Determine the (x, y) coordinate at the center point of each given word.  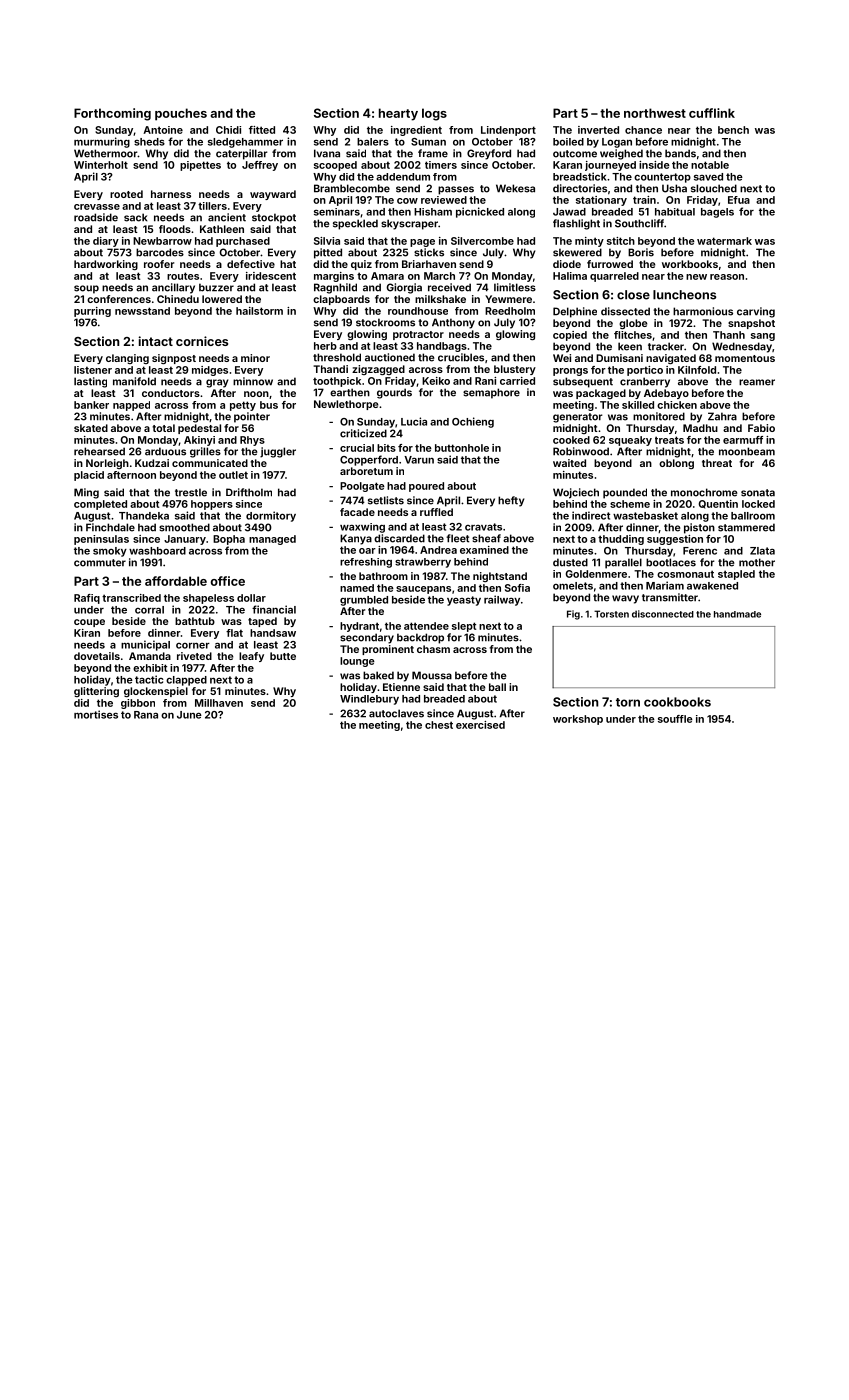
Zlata (762, 551)
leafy (251, 657)
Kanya (356, 539)
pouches (181, 114)
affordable (176, 581)
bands (680, 153)
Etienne (401, 687)
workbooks (690, 264)
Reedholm (510, 311)
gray (217, 383)
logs (434, 114)
